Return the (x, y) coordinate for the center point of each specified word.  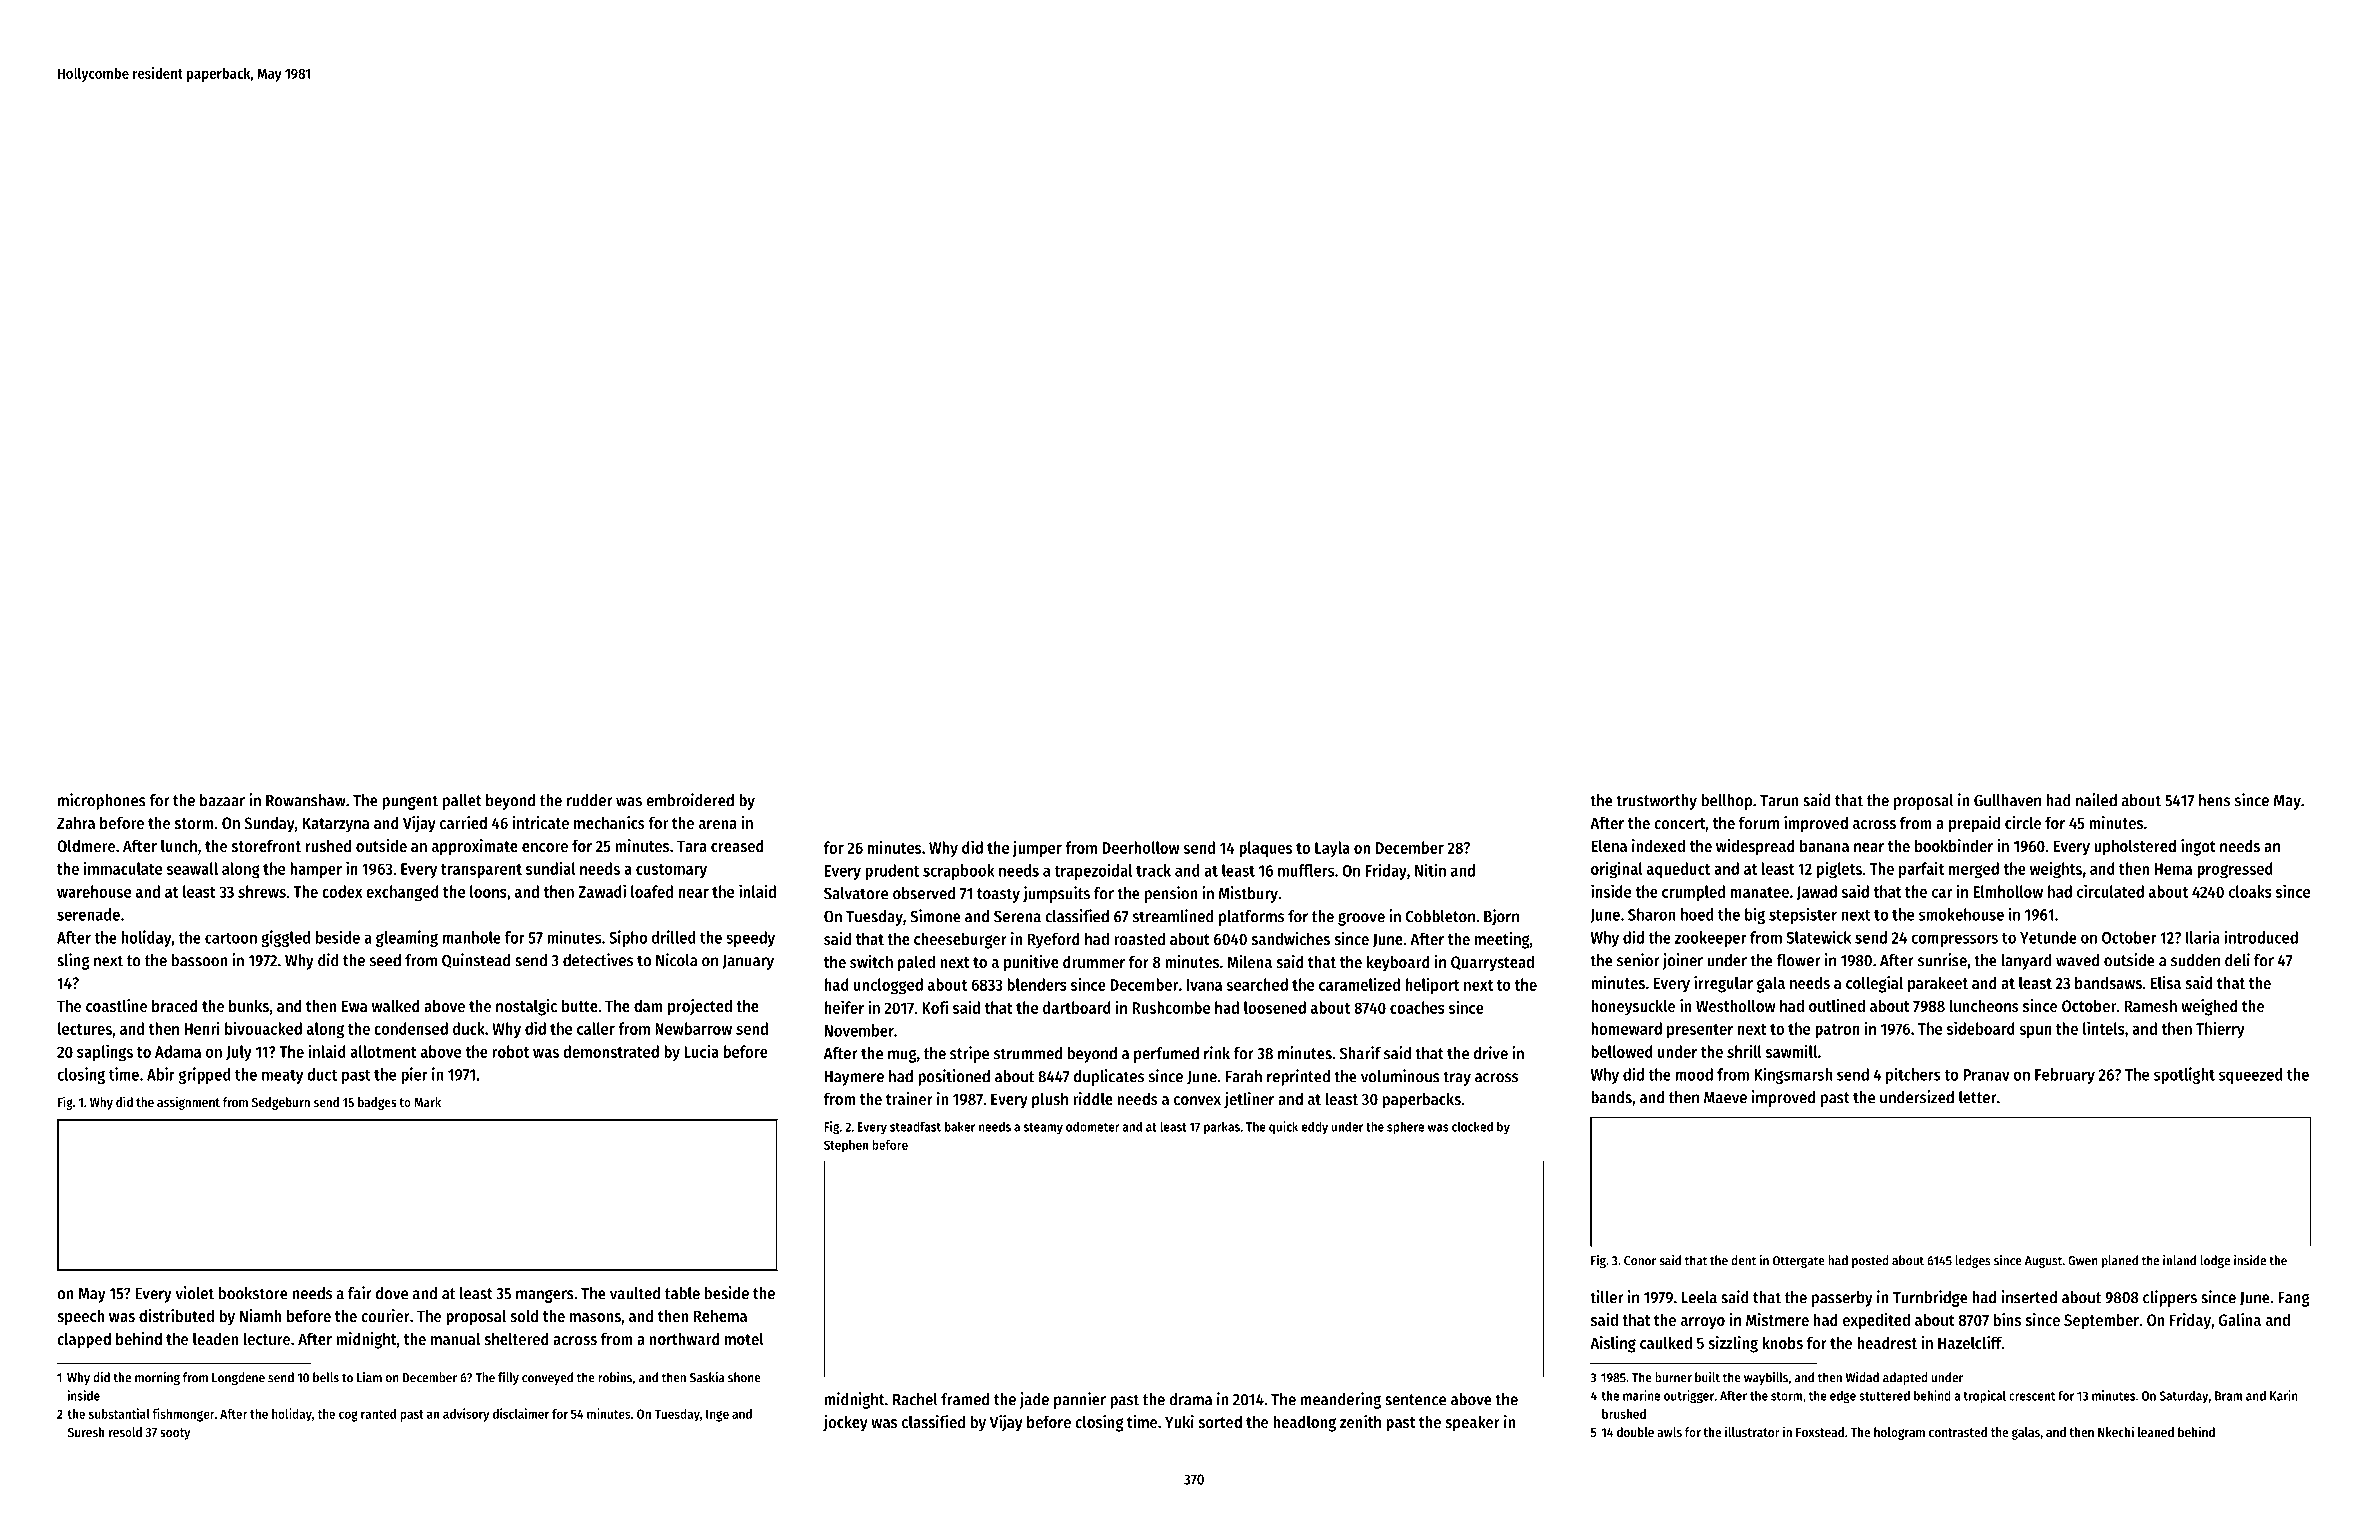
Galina (2240, 1319)
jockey (845, 1423)
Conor (1640, 1261)
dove (392, 1293)
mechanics (609, 822)
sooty (175, 1434)
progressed (2235, 870)
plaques (1265, 849)
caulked (1666, 1342)
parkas (1222, 1127)
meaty (282, 1077)
